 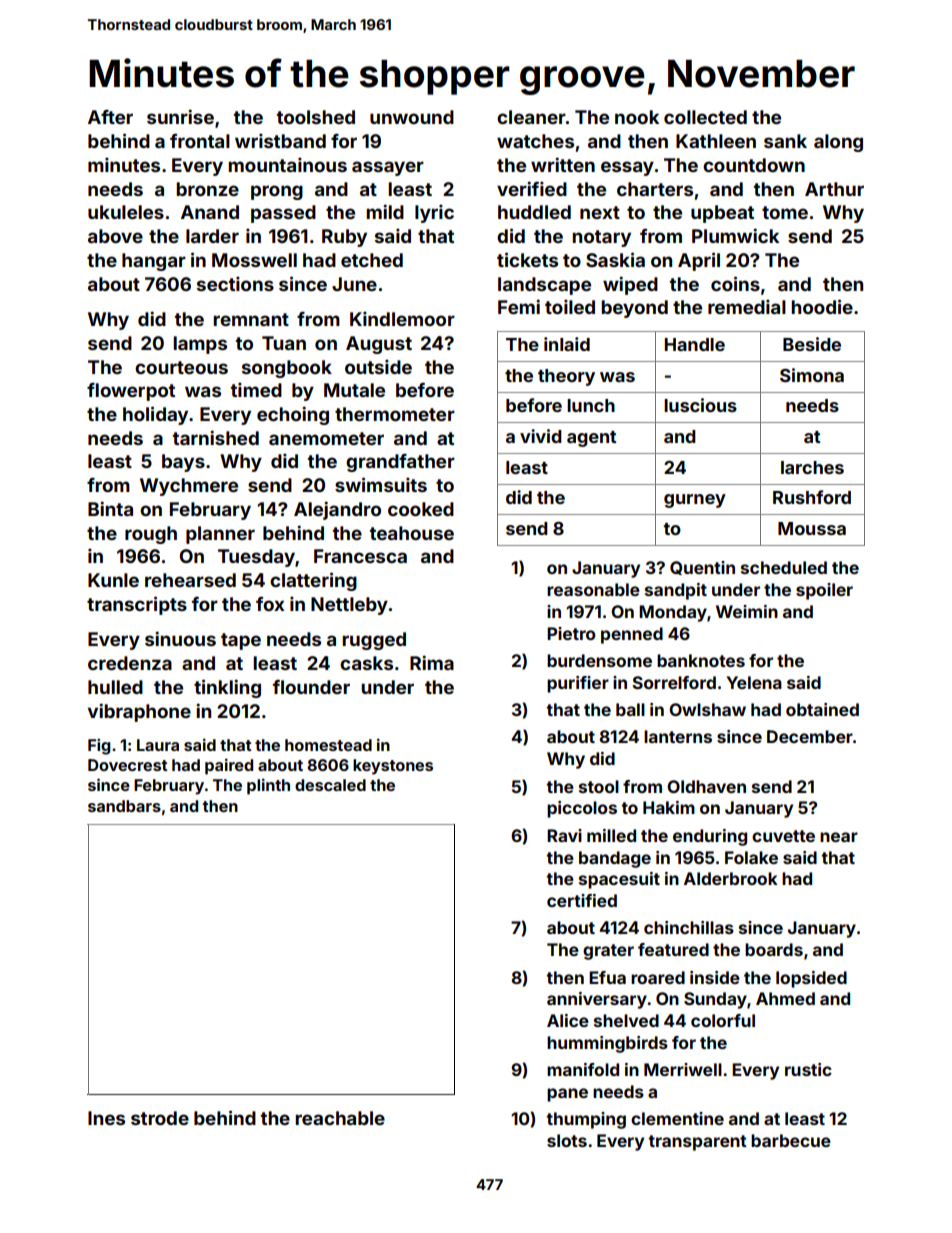 I want to click on Alice, so click(x=568, y=1020).
